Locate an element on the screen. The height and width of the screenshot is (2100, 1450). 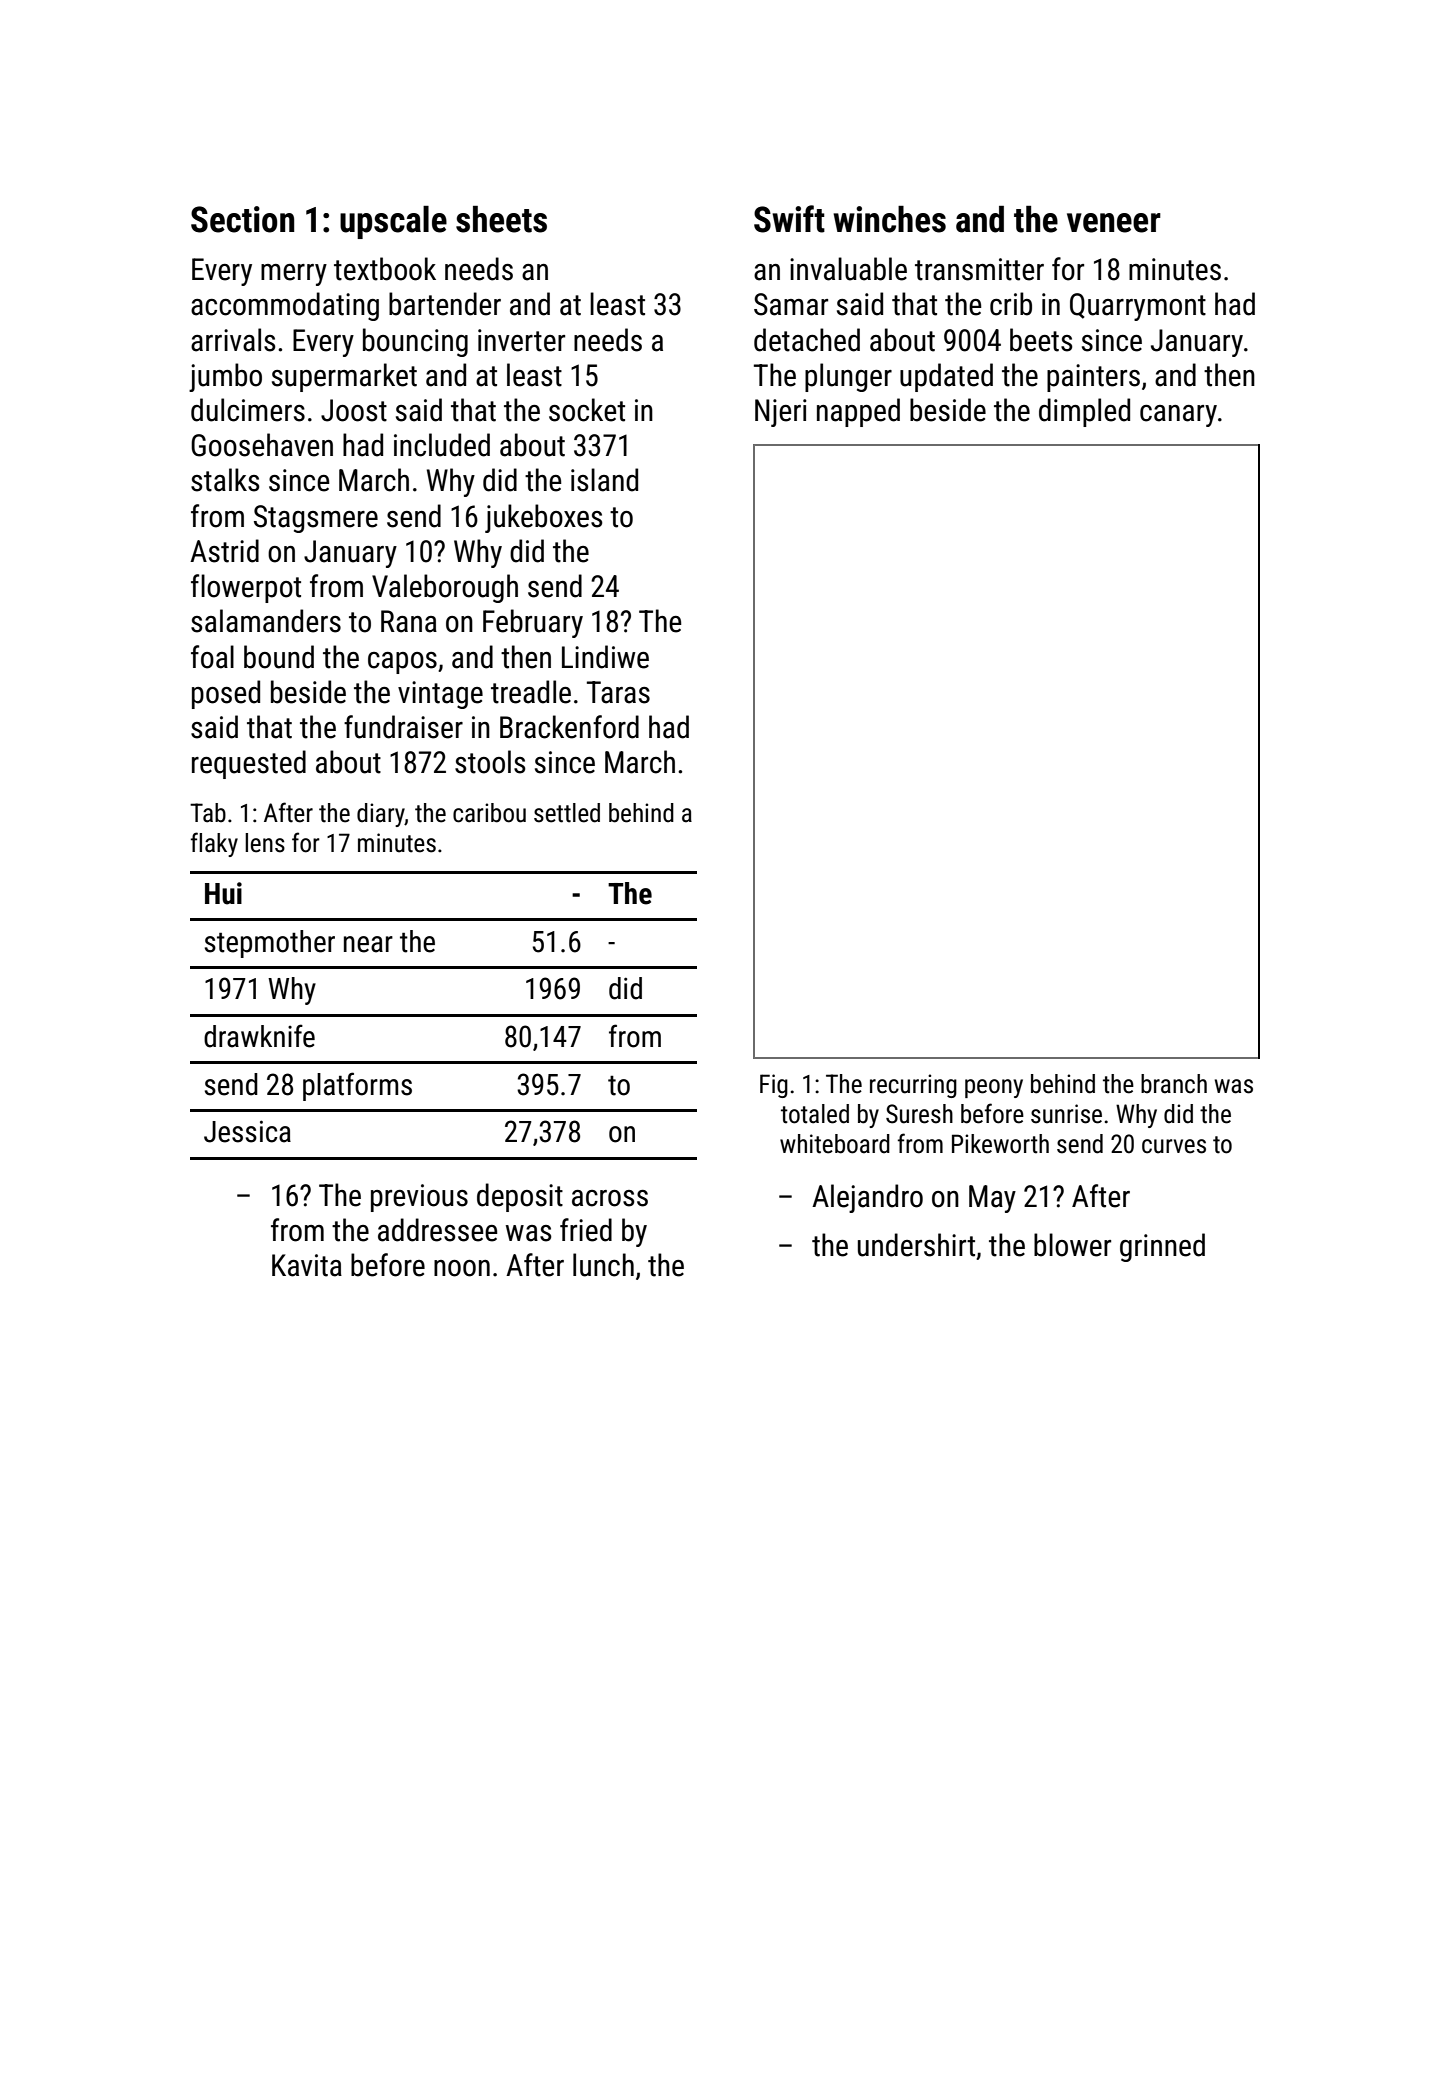
Lindiwe is located at coordinates (605, 657).
